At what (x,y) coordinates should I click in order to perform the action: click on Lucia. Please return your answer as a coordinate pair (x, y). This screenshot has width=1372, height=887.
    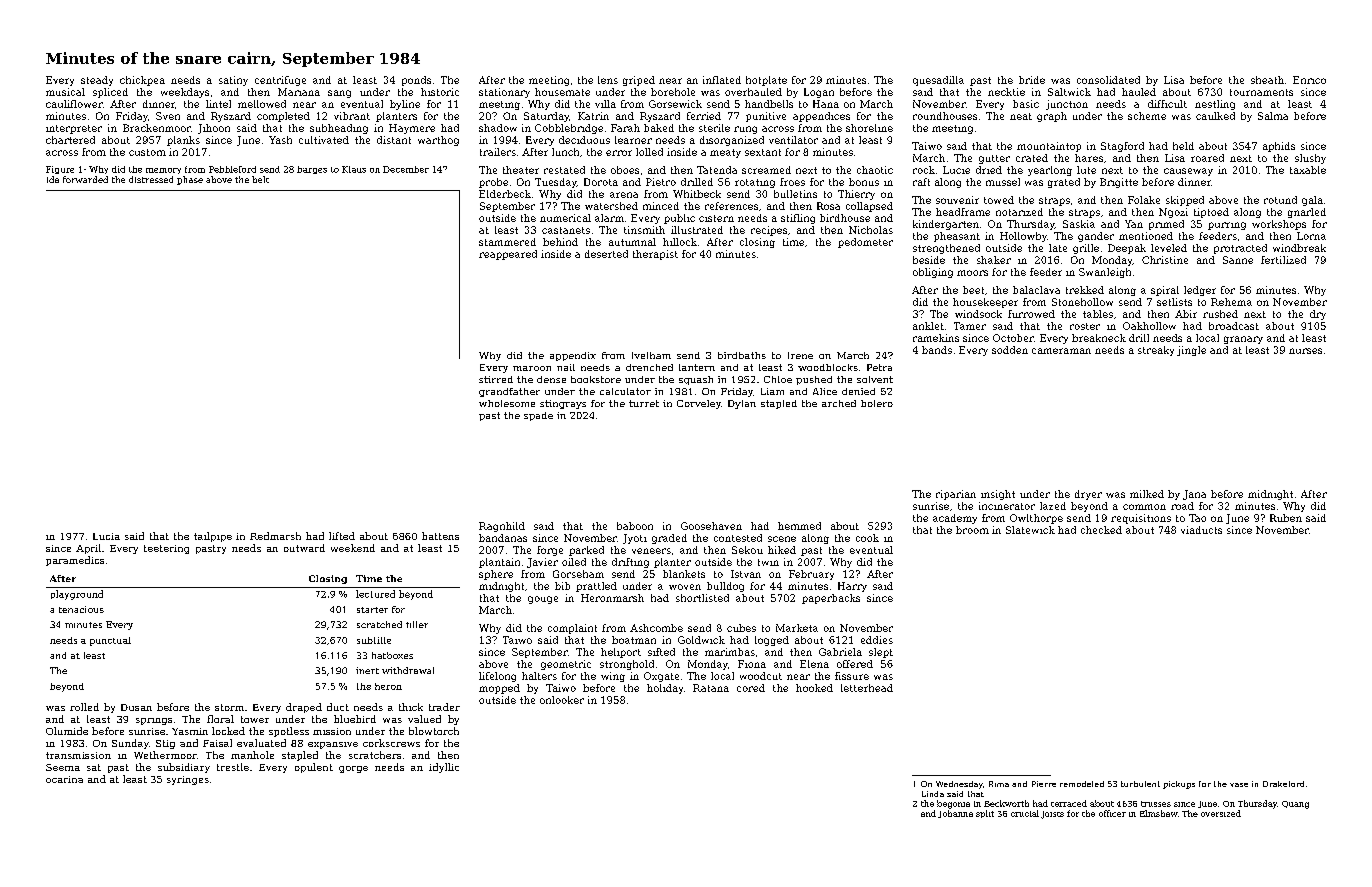
    Looking at the image, I should click on (106, 536).
